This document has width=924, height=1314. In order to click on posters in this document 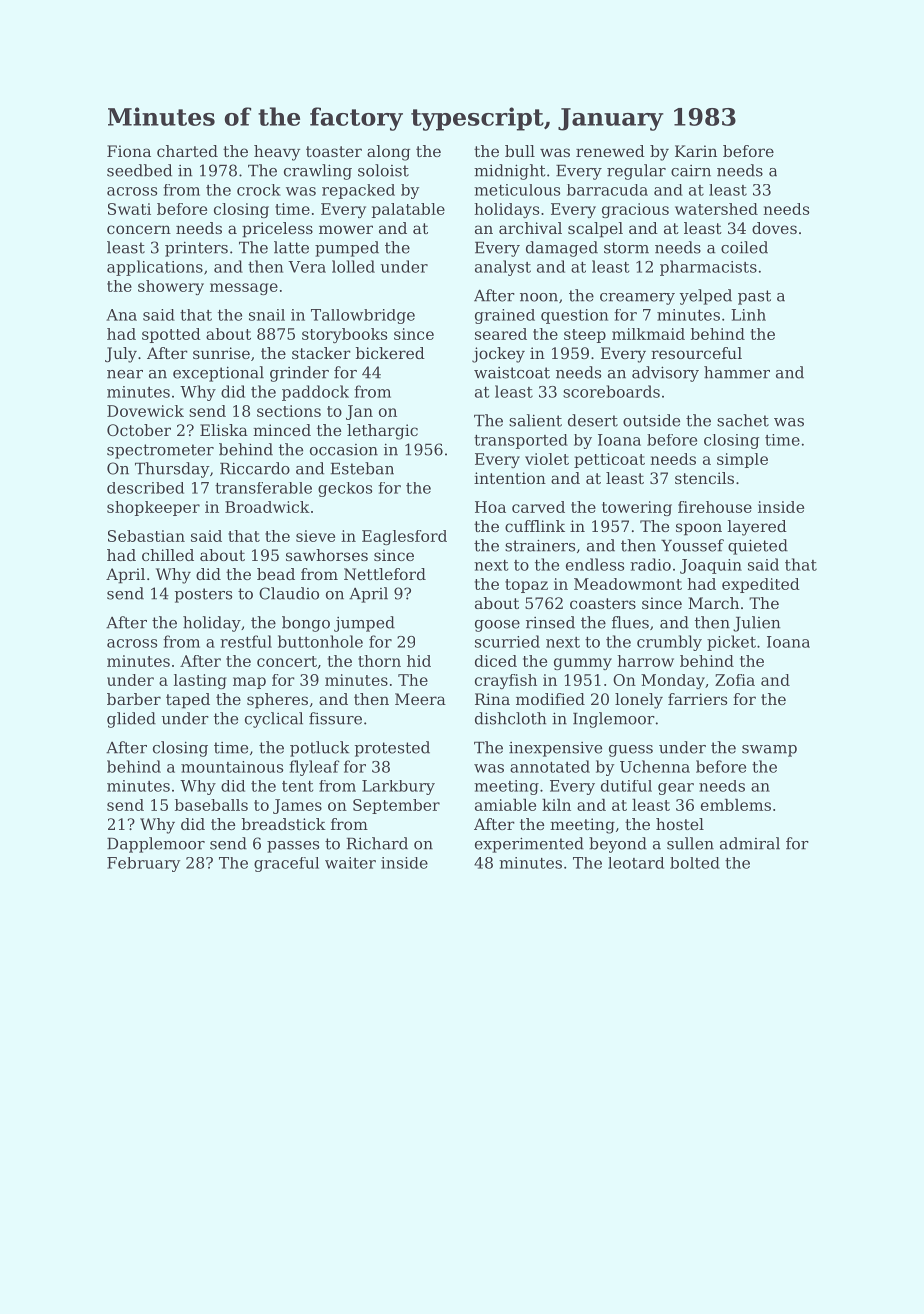, I will do `click(203, 595)`.
